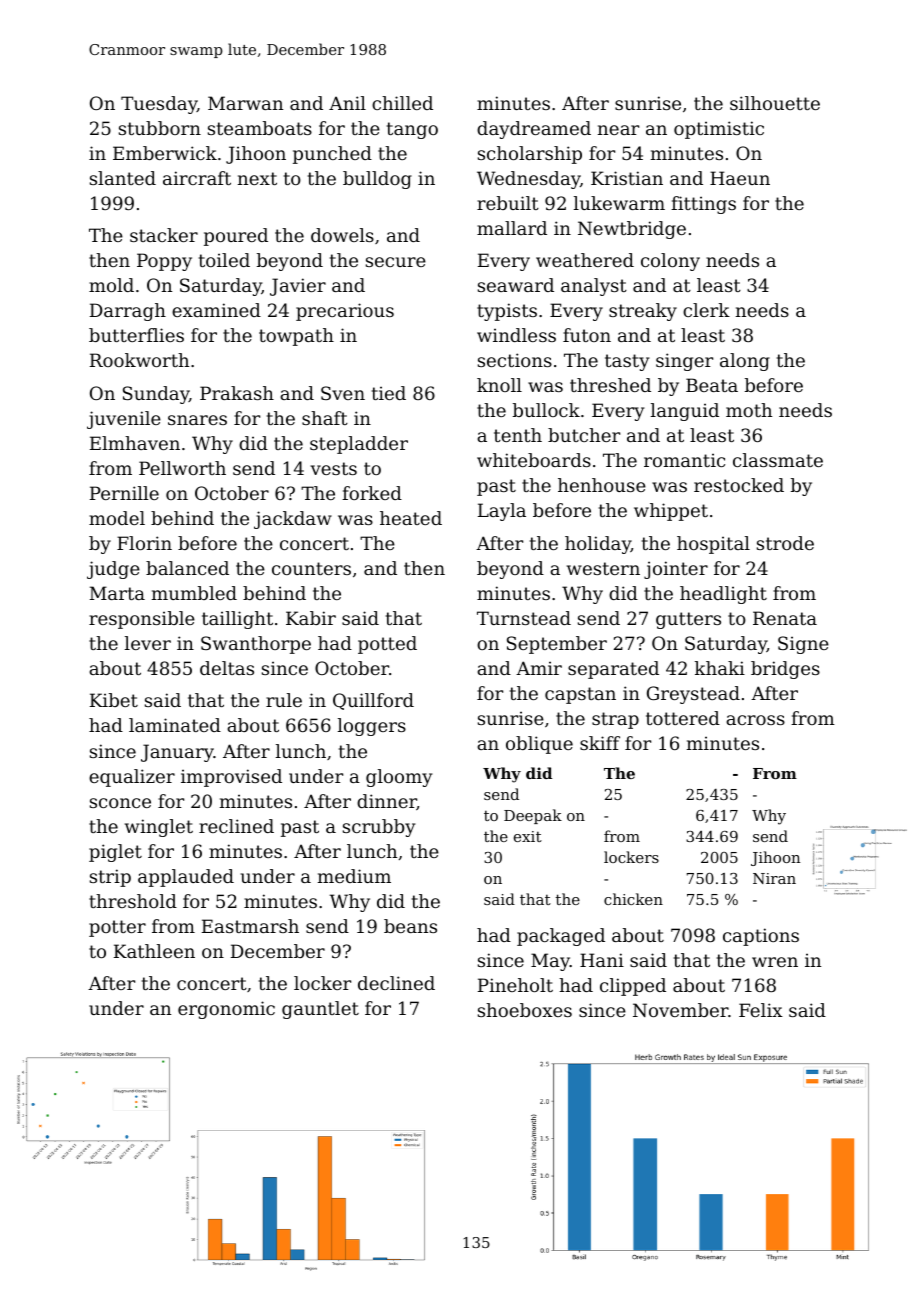 Image resolution: width=924 pixels, height=1308 pixels. What do you see at coordinates (133, 901) in the page?
I see `threshold` at bounding box center [133, 901].
